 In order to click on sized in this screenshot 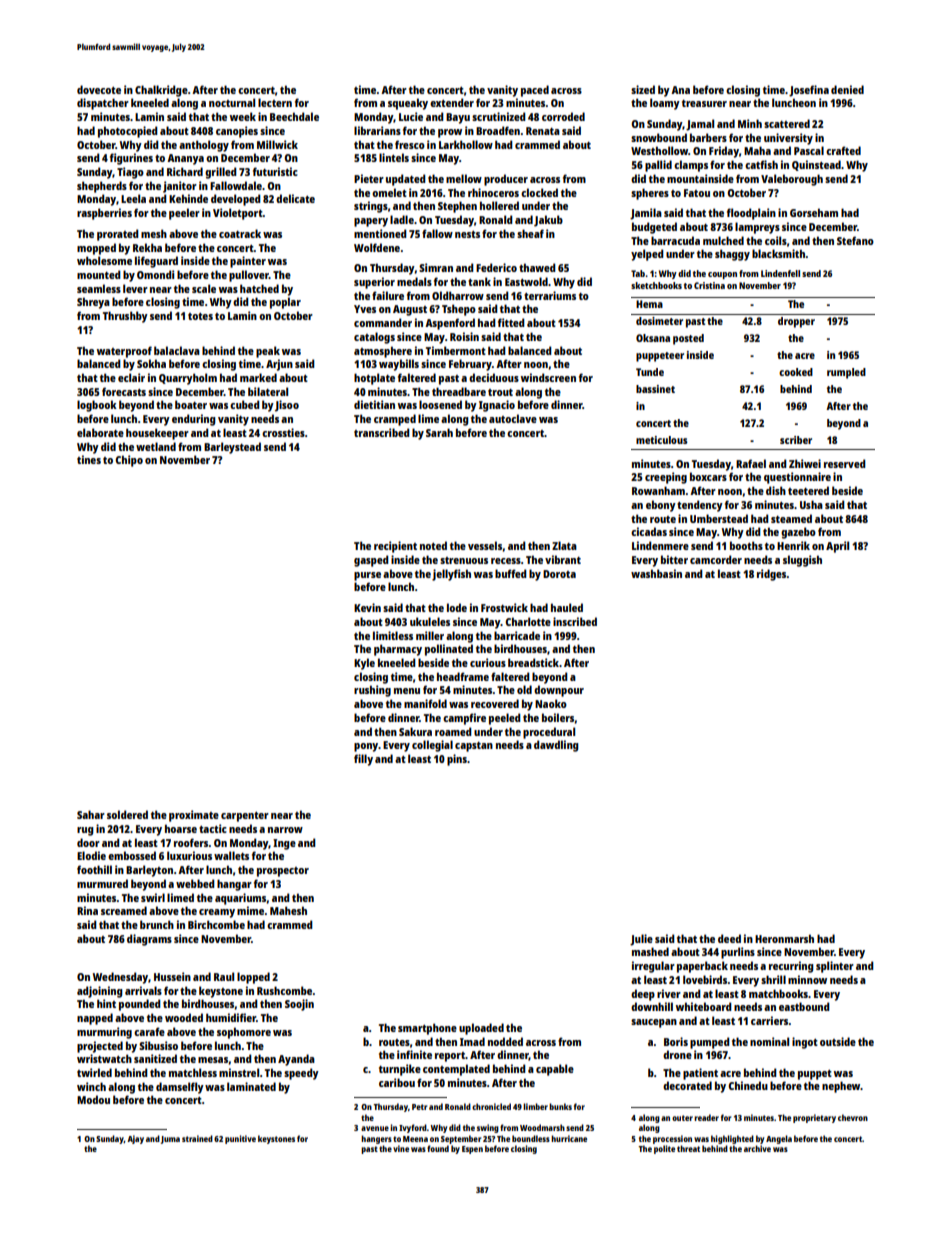, I will do `click(643, 89)`.
